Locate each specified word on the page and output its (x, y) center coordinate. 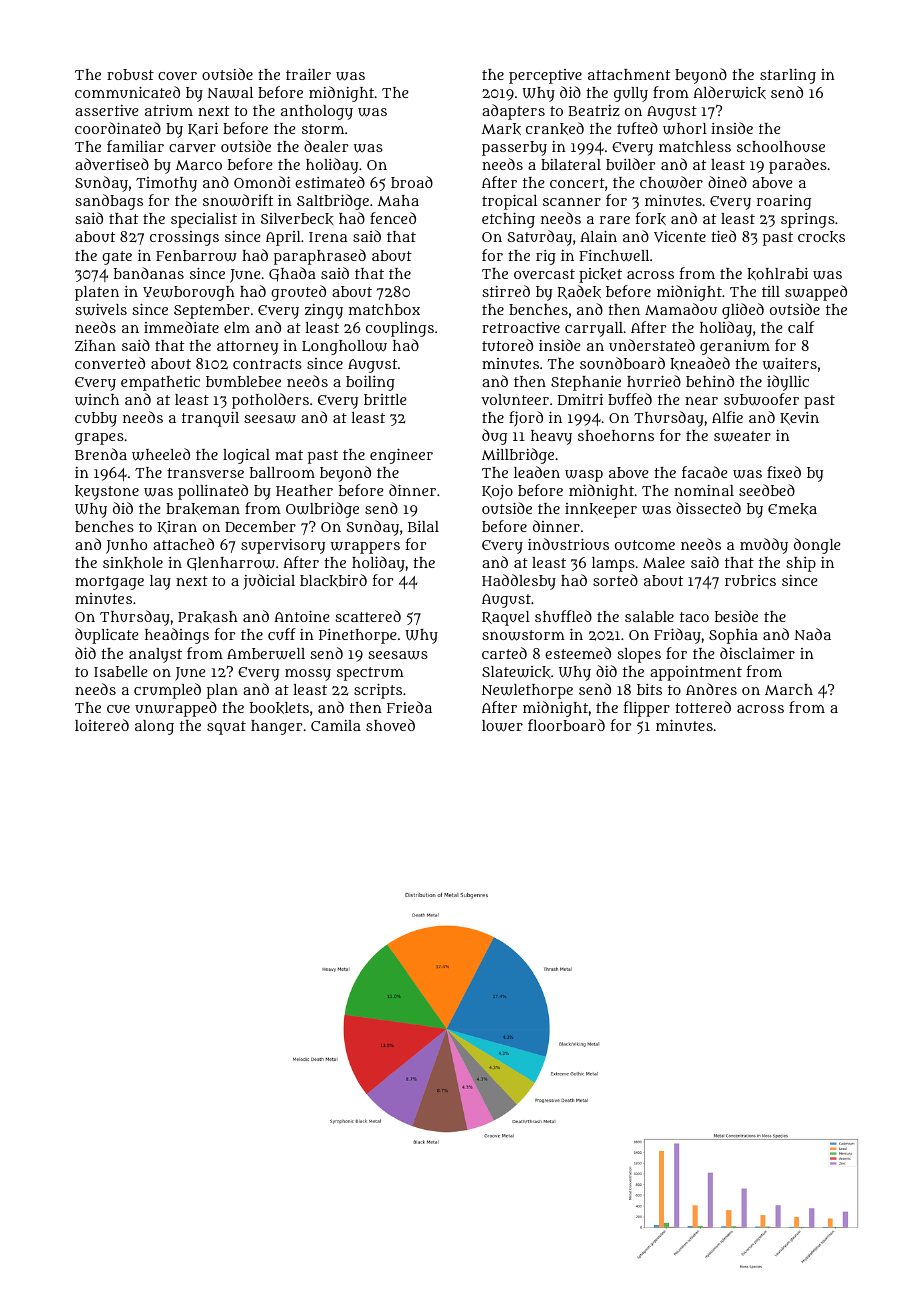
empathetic (160, 383)
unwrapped (176, 709)
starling (788, 76)
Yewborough (189, 293)
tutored (507, 345)
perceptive (545, 76)
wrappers (365, 548)
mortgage (109, 583)
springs (808, 220)
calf (801, 327)
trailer (308, 74)
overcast (544, 274)
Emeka (792, 509)
